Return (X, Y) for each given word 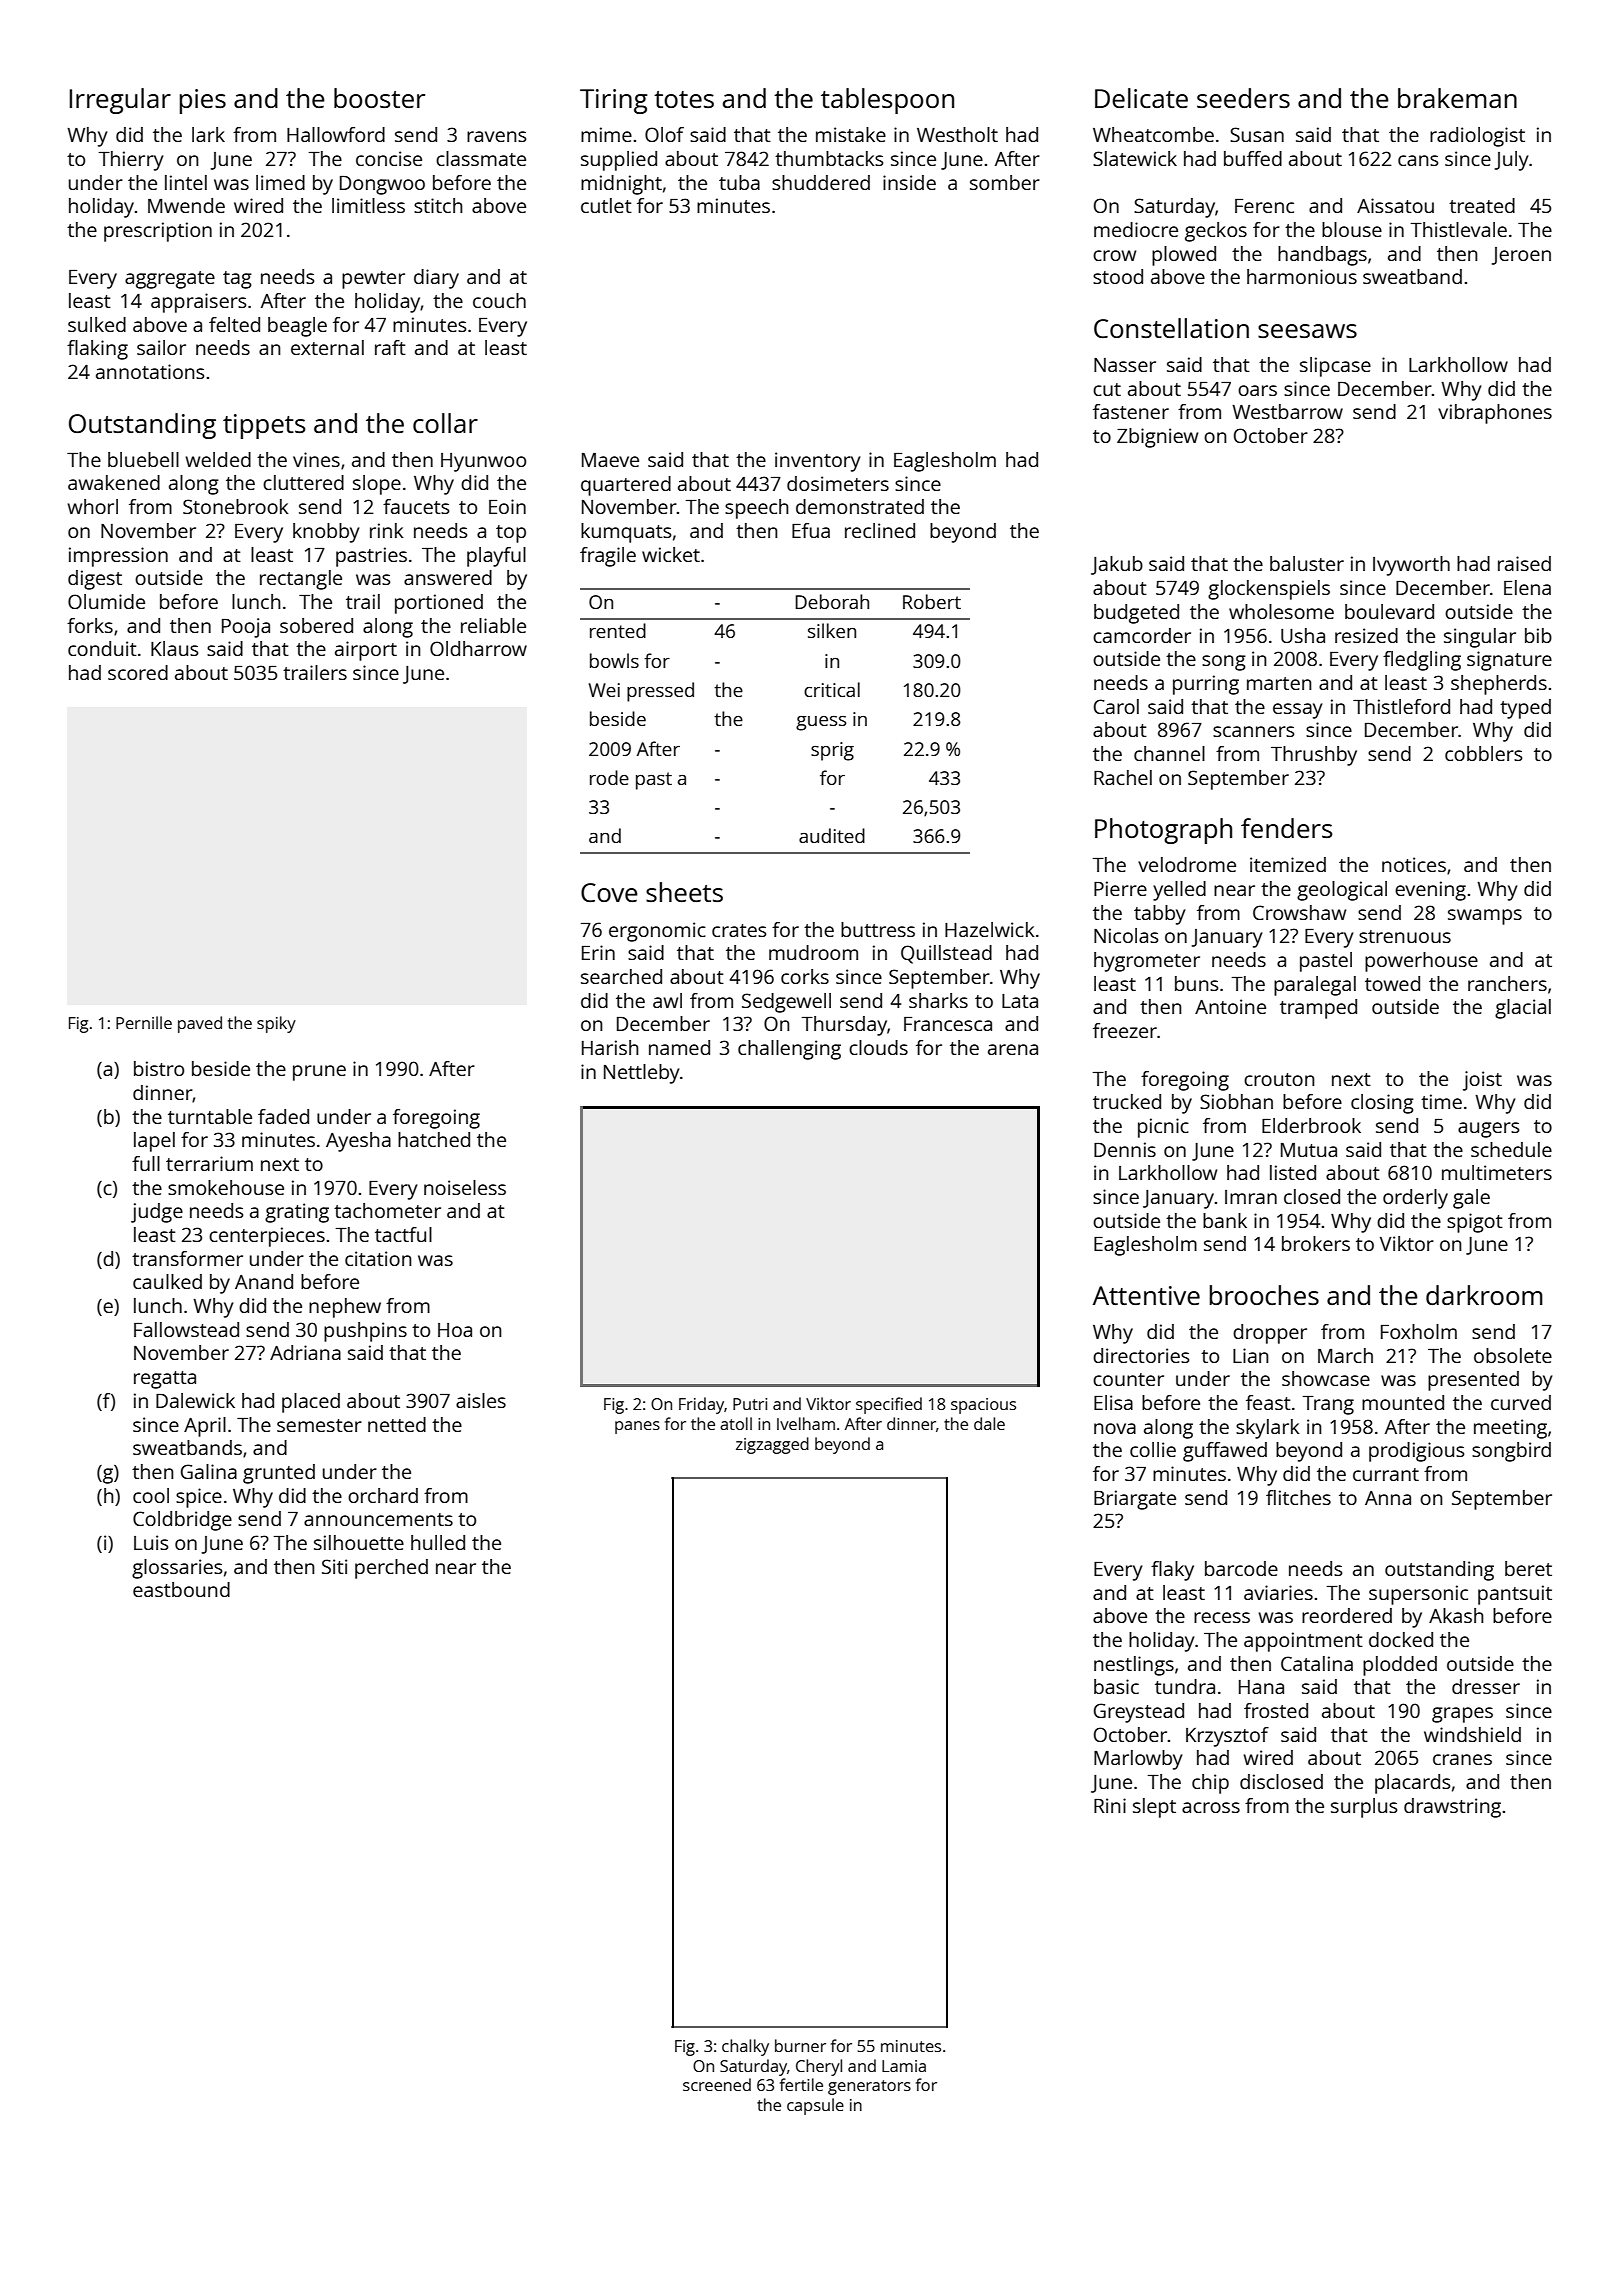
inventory (818, 462)
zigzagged (772, 1445)
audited (832, 835)
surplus (1364, 1808)
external (327, 347)
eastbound (181, 1589)
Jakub (1117, 565)
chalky (745, 2047)
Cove (609, 892)
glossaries (177, 1569)
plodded (1400, 1666)
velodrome (1187, 864)
